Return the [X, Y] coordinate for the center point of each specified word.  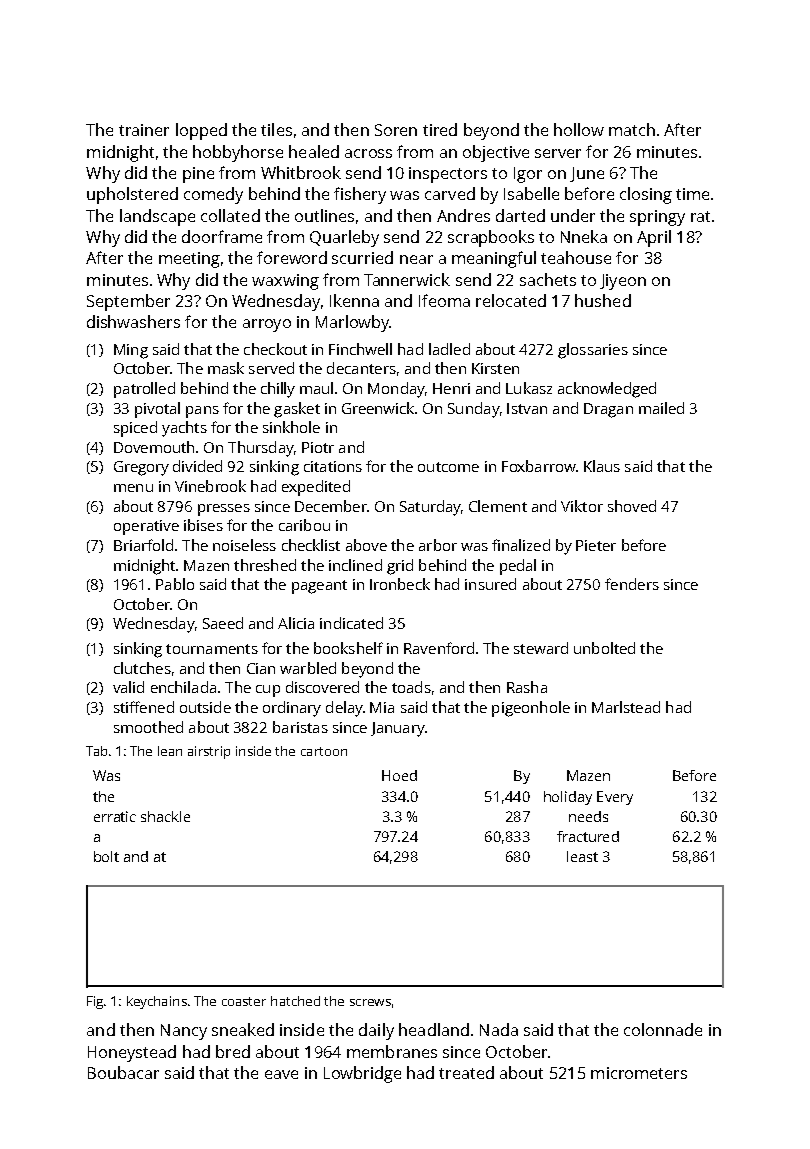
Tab [96, 751]
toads [411, 687]
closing [646, 195]
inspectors [448, 175]
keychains [157, 1002]
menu [133, 488]
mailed [661, 408]
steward [541, 648]
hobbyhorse [238, 153]
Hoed [399, 775]
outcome [448, 467]
